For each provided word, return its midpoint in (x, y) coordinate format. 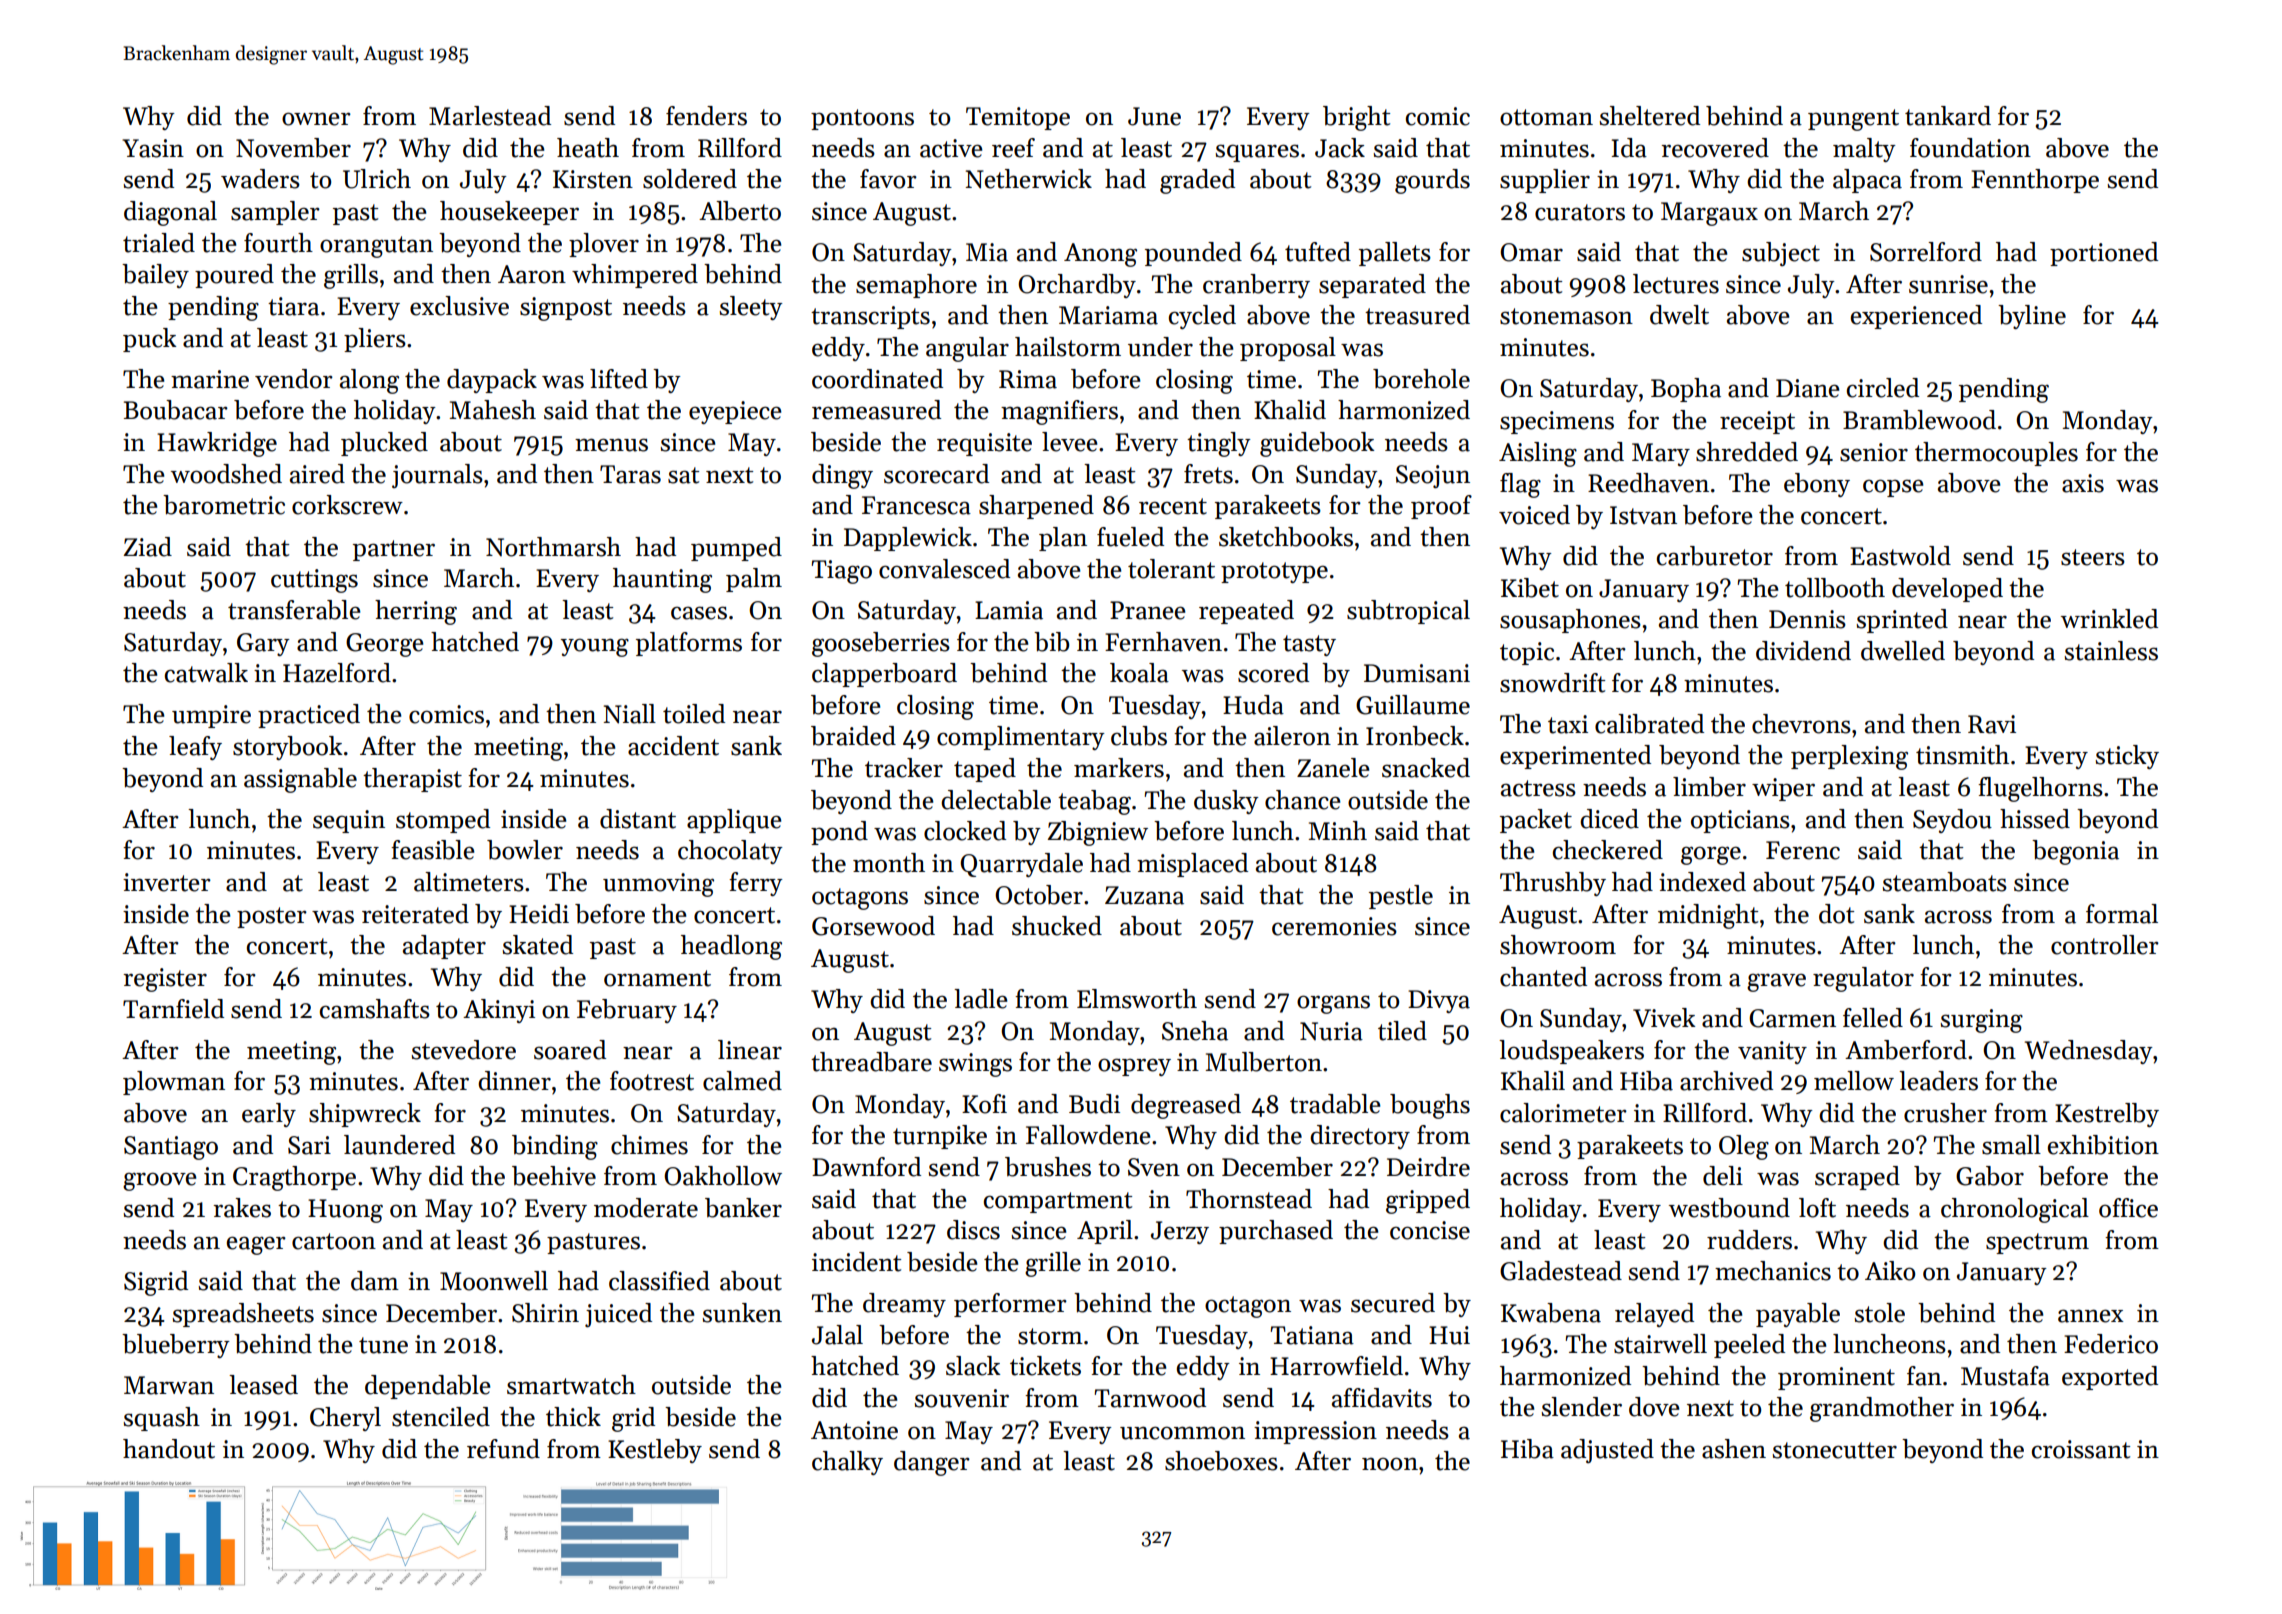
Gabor (1990, 1176)
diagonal (170, 213)
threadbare (871, 1062)
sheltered (1650, 116)
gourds (1432, 181)
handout (169, 1449)
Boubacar (176, 410)
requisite (984, 444)
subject (1781, 254)
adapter (444, 947)
